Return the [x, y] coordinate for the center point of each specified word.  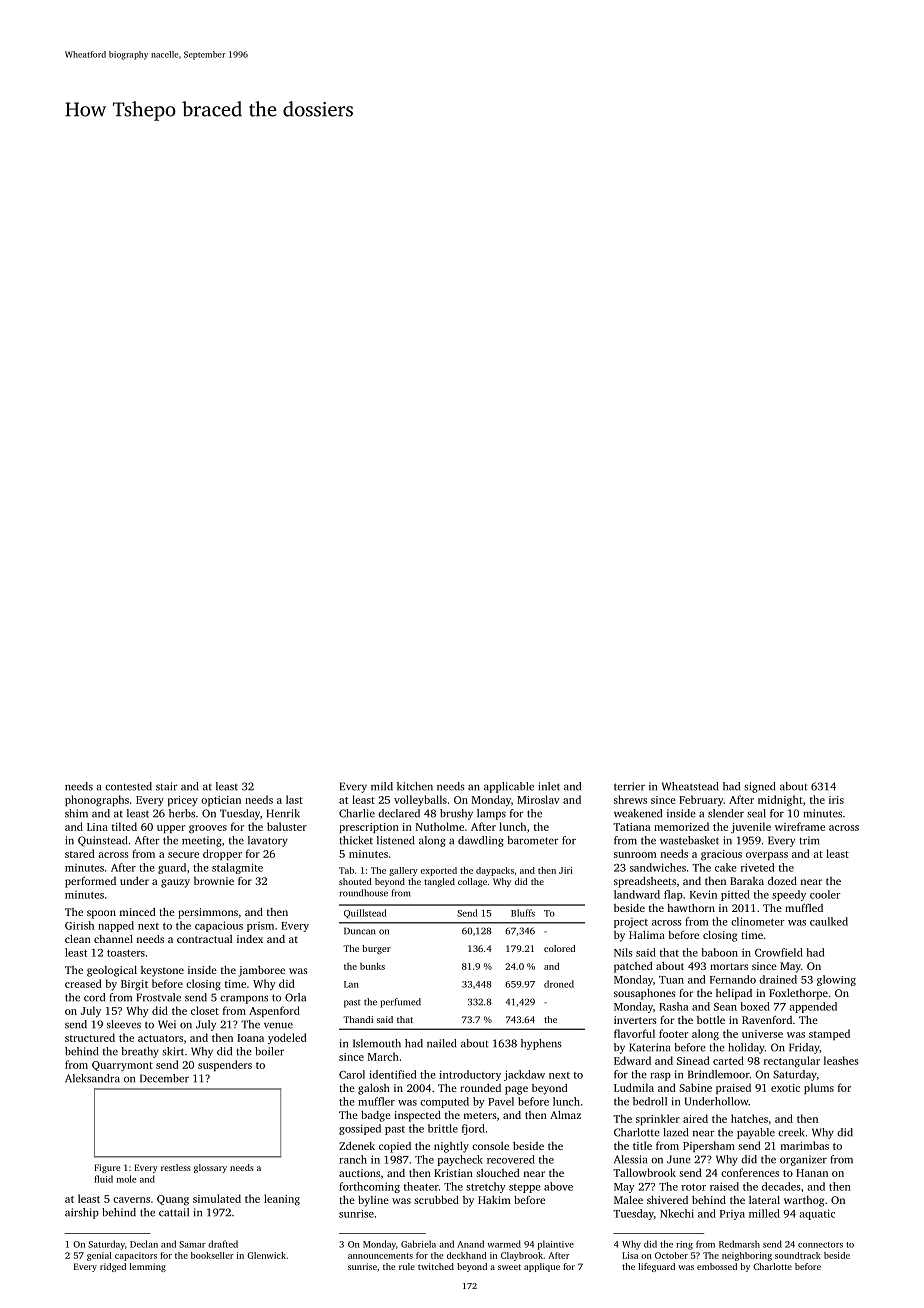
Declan [144, 1244]
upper [171, 829]
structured [90, 1037]
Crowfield [779, 952]
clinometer [758, 921]
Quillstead [365, 913]
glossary [210, 1168]
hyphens [541, 1044]
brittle [443, 1128]
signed [760, 787]
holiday [746, 1048]
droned [559, 984]
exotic [785, 1088]
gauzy [175, 883]
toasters [126, 953]
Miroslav [538, 799]
